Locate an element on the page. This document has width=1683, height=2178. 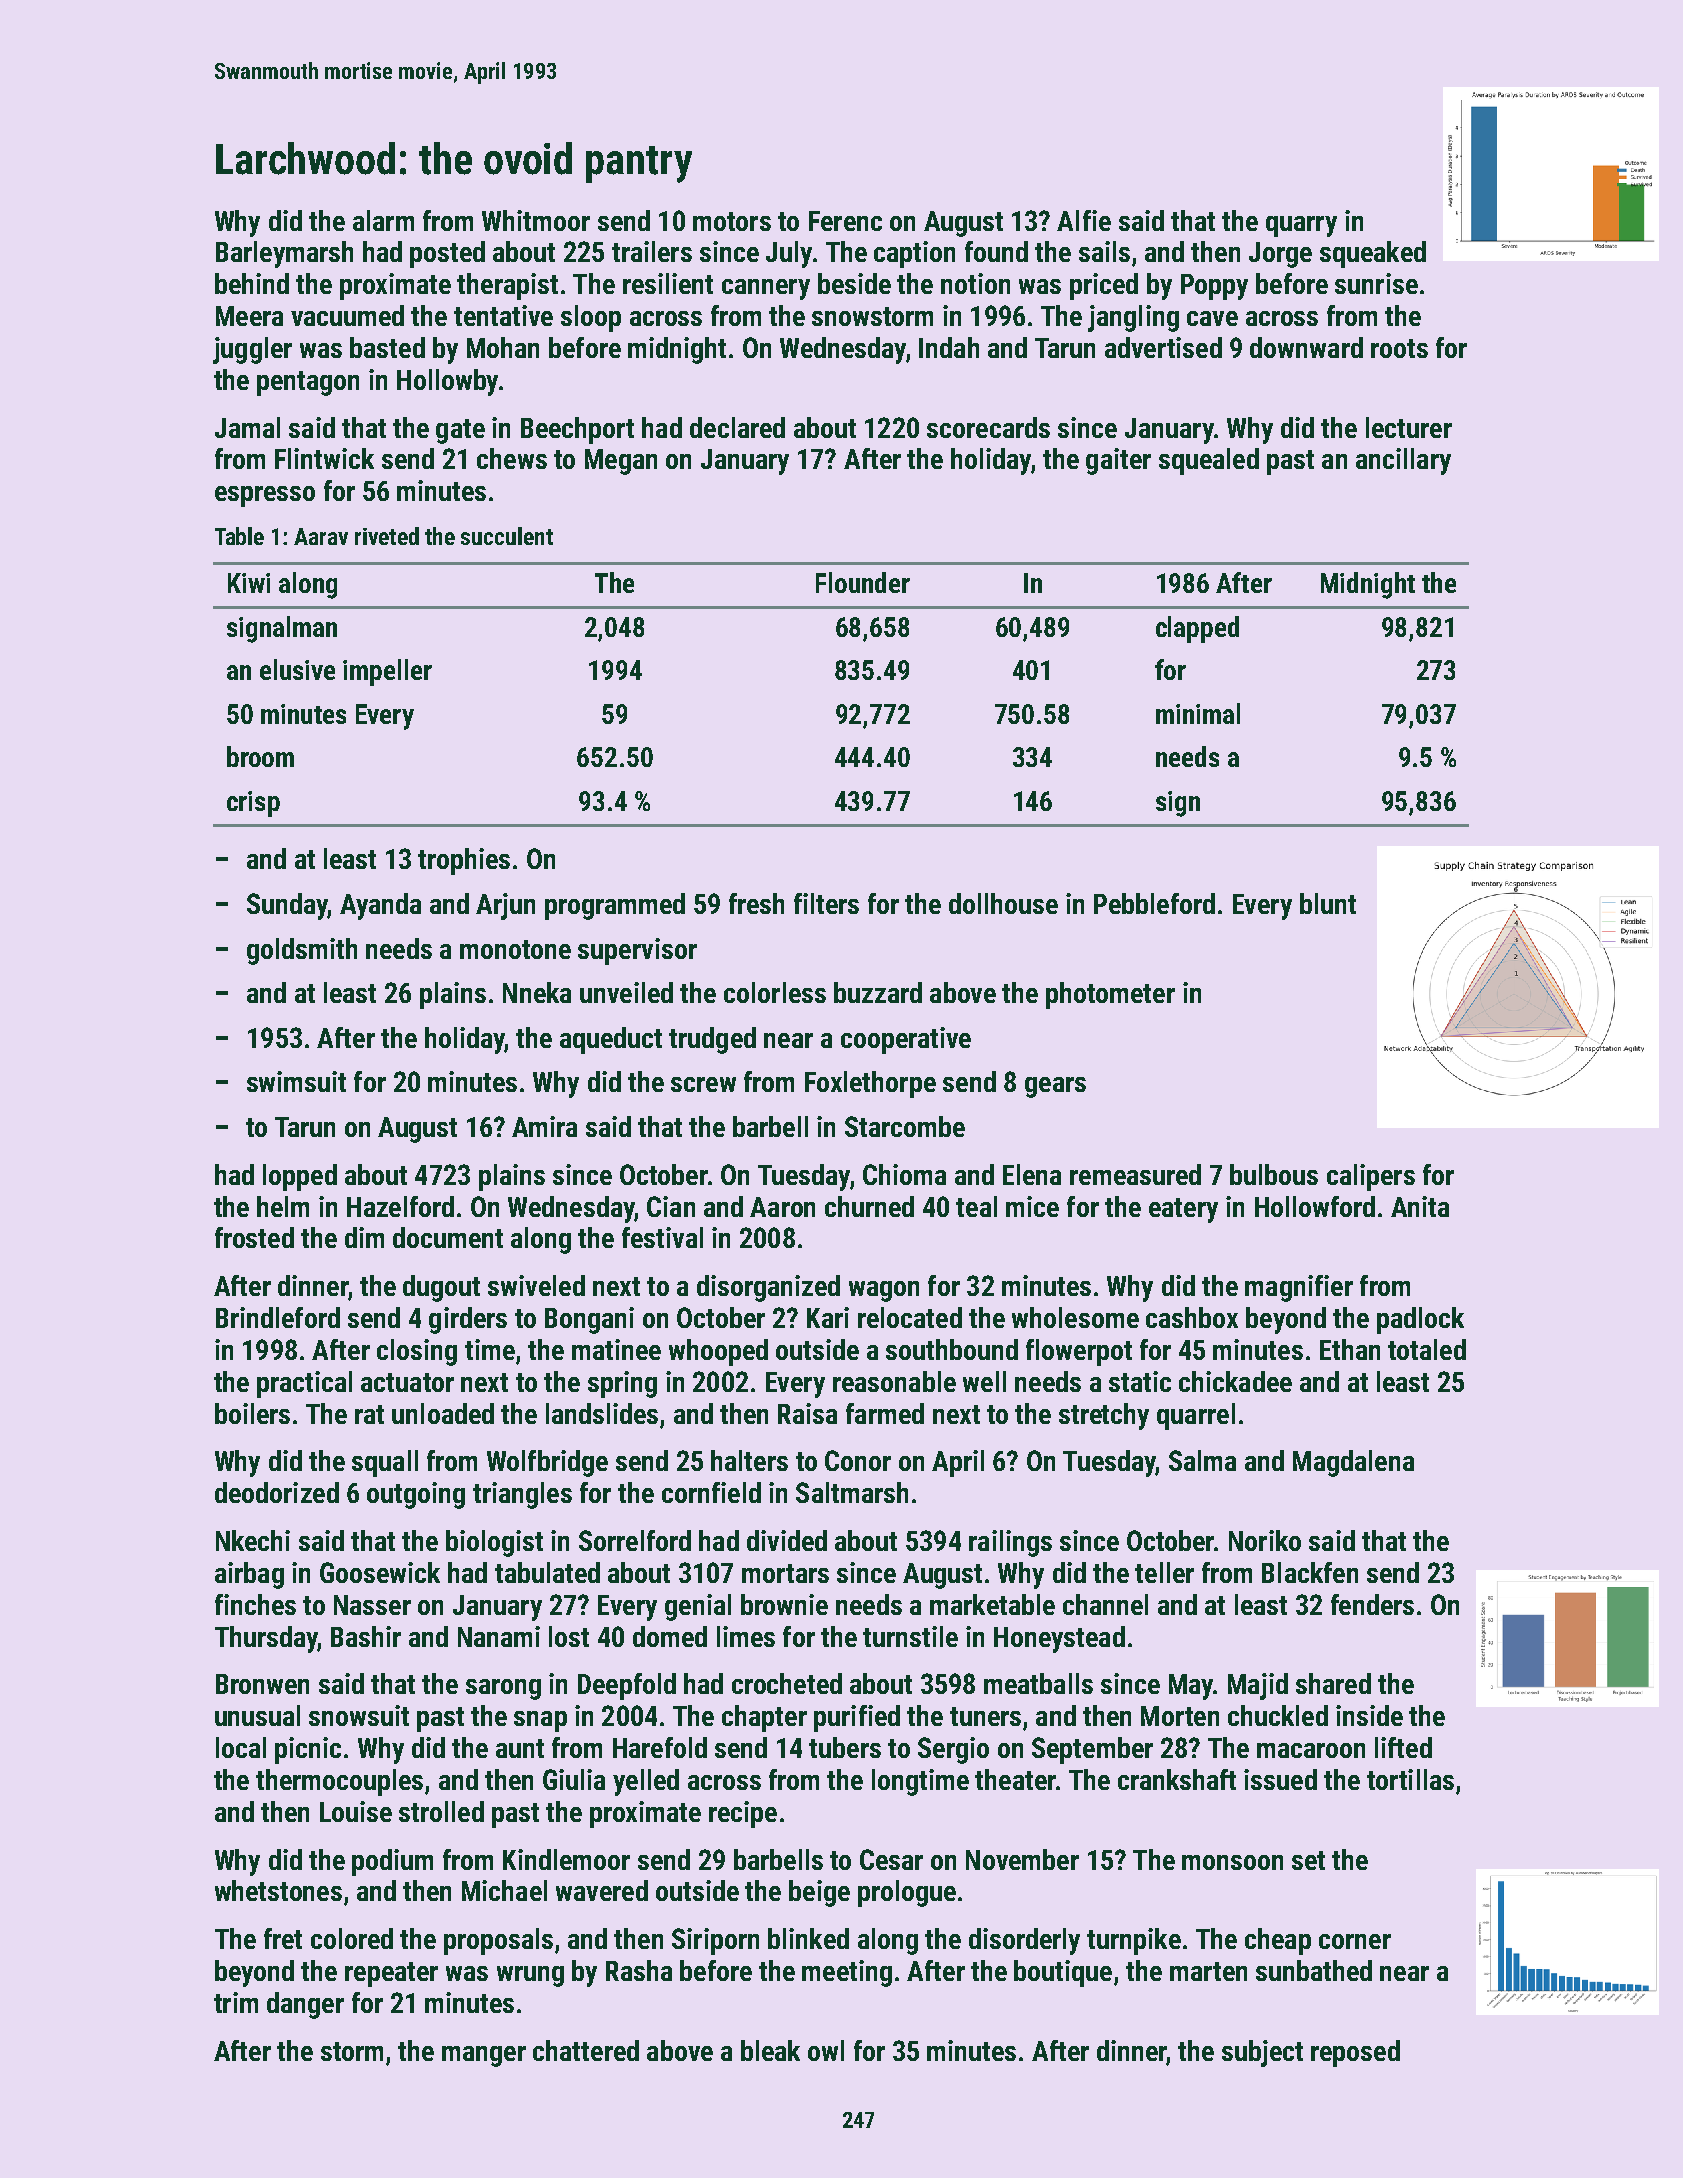
Indah is located at coordinates (949, 347).
